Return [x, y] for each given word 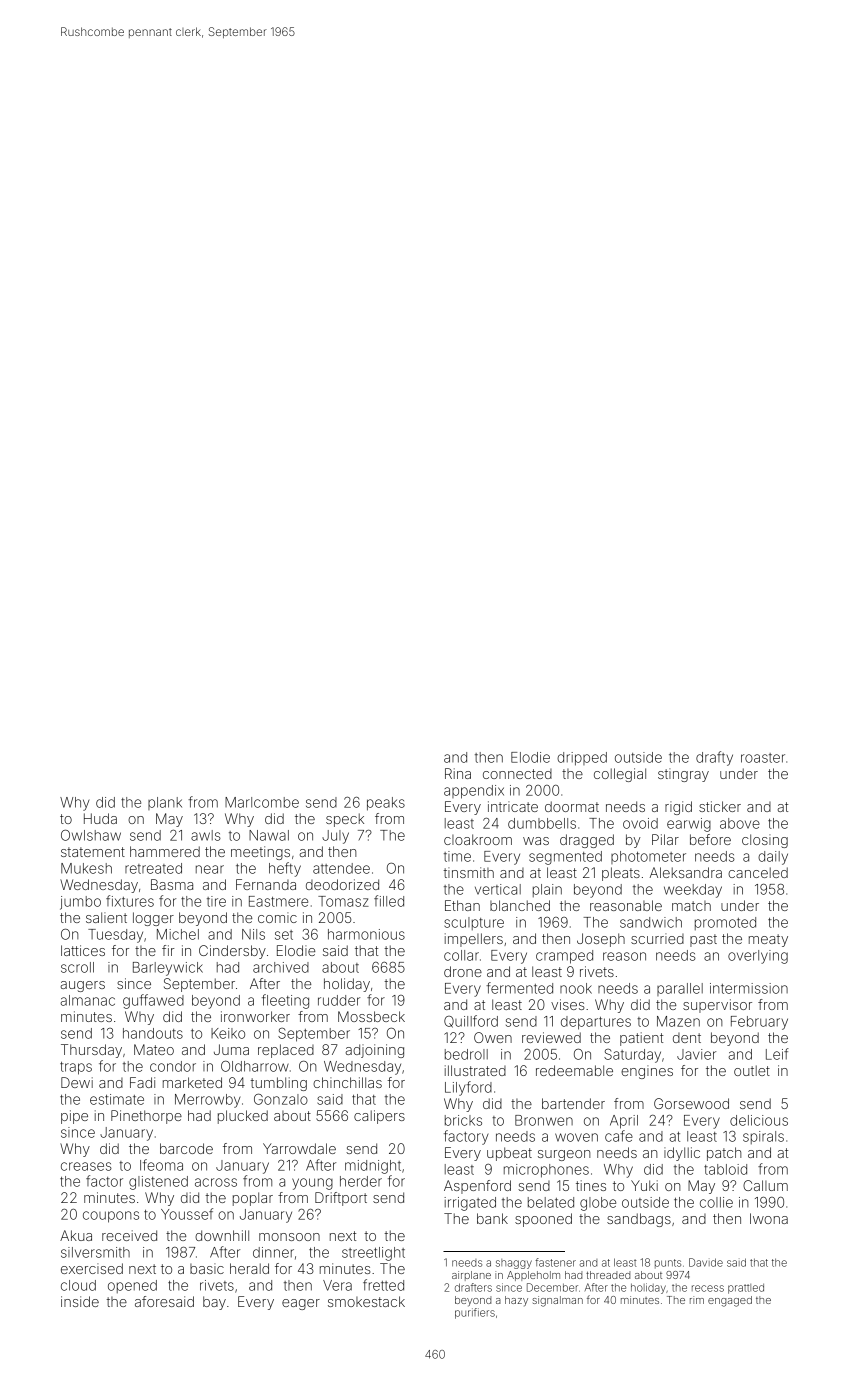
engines [647, 1072]
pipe [74, 1117]
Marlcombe [262, 802]
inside [80, 1301]
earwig [689, 825]
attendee [341, 868]
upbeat [509, 1154]
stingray [683, 775]
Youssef [187, 1214]
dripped [582, 759]
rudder [339, 1000]
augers [83, 986]
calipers [379, 1117]
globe [598, 1204]
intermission [749, 988]
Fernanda [266, 884]
